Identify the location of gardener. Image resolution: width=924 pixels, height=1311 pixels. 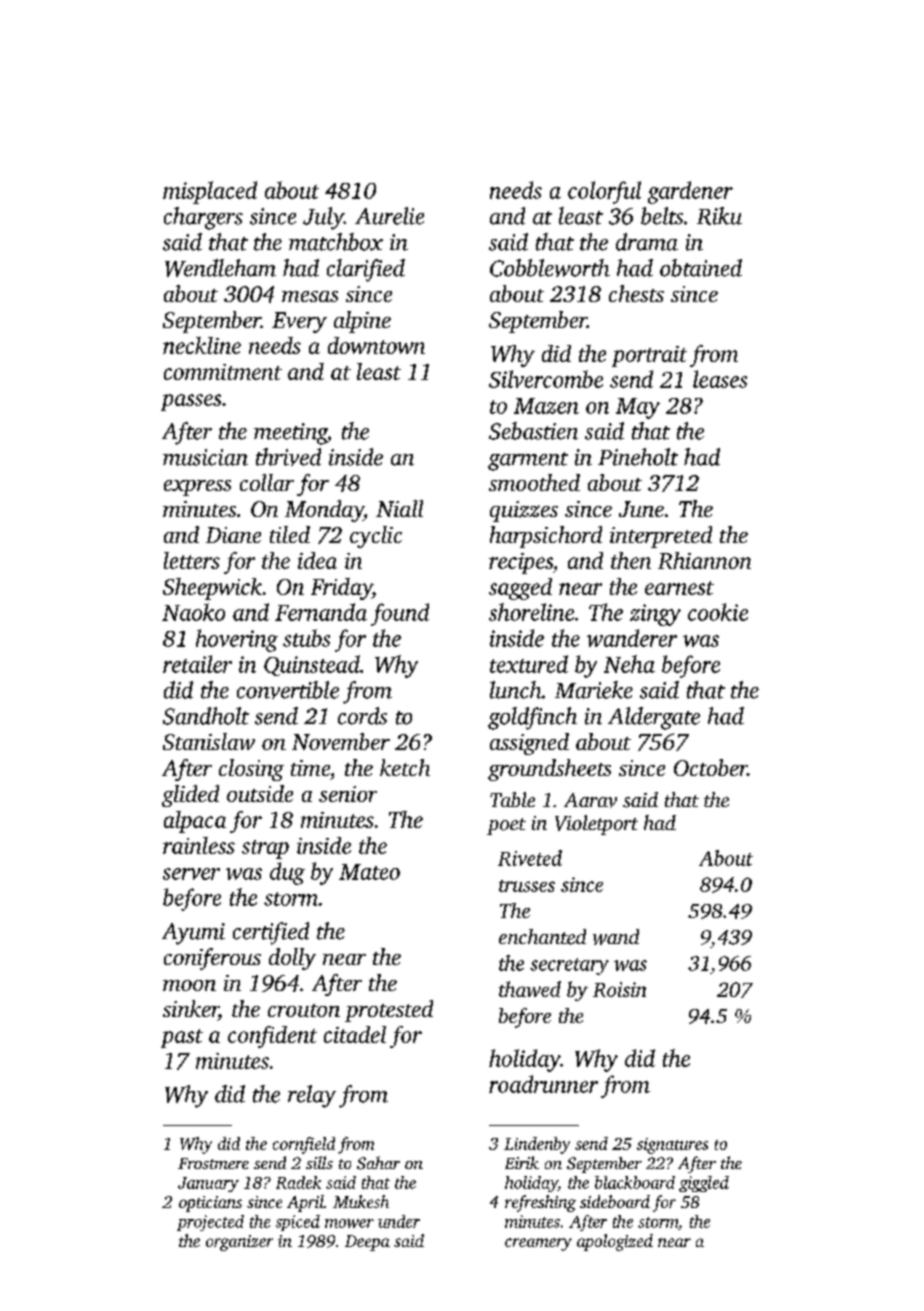
(690, 192).
